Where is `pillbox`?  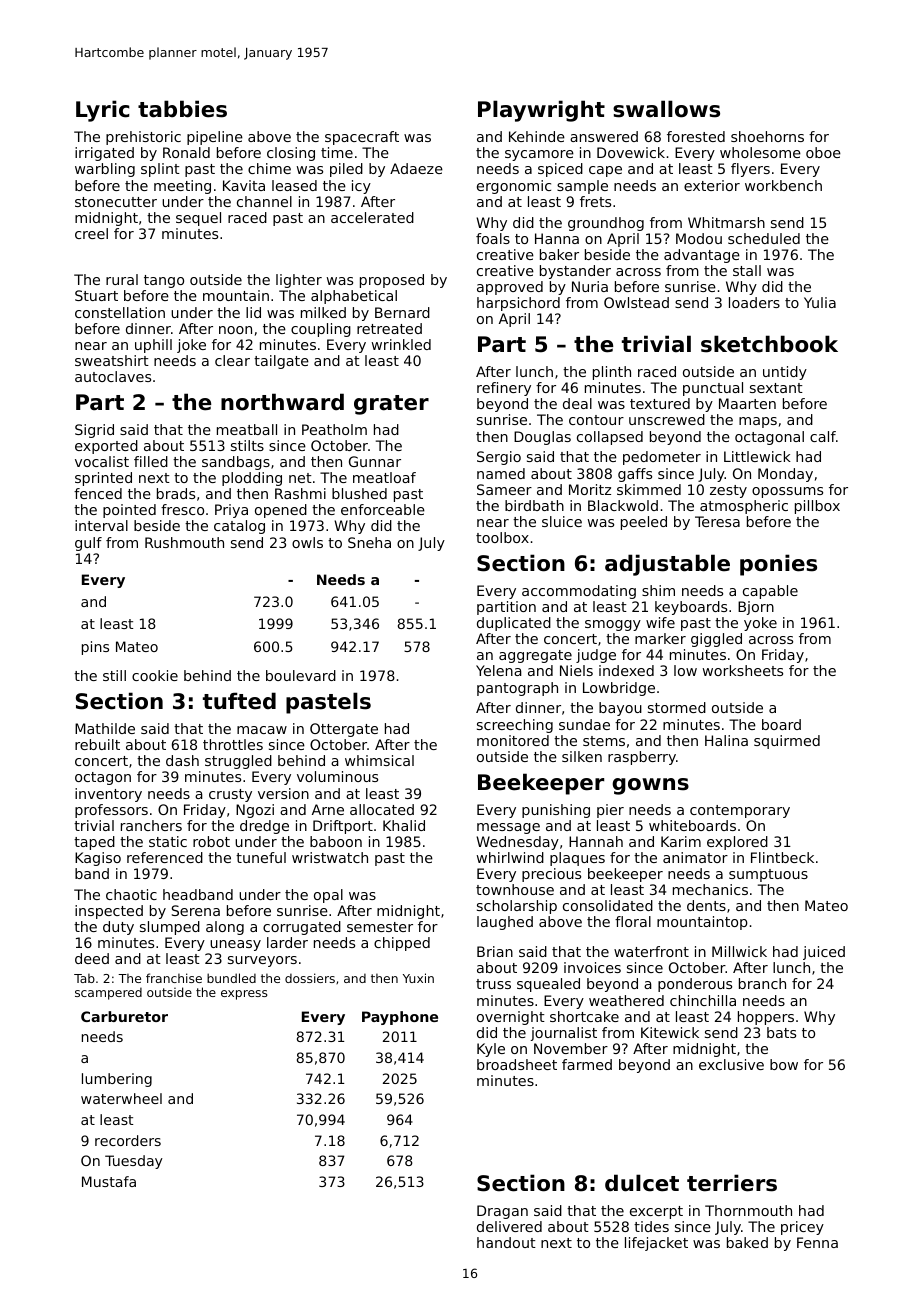
pillbox is located at coordinates (817, 507).
